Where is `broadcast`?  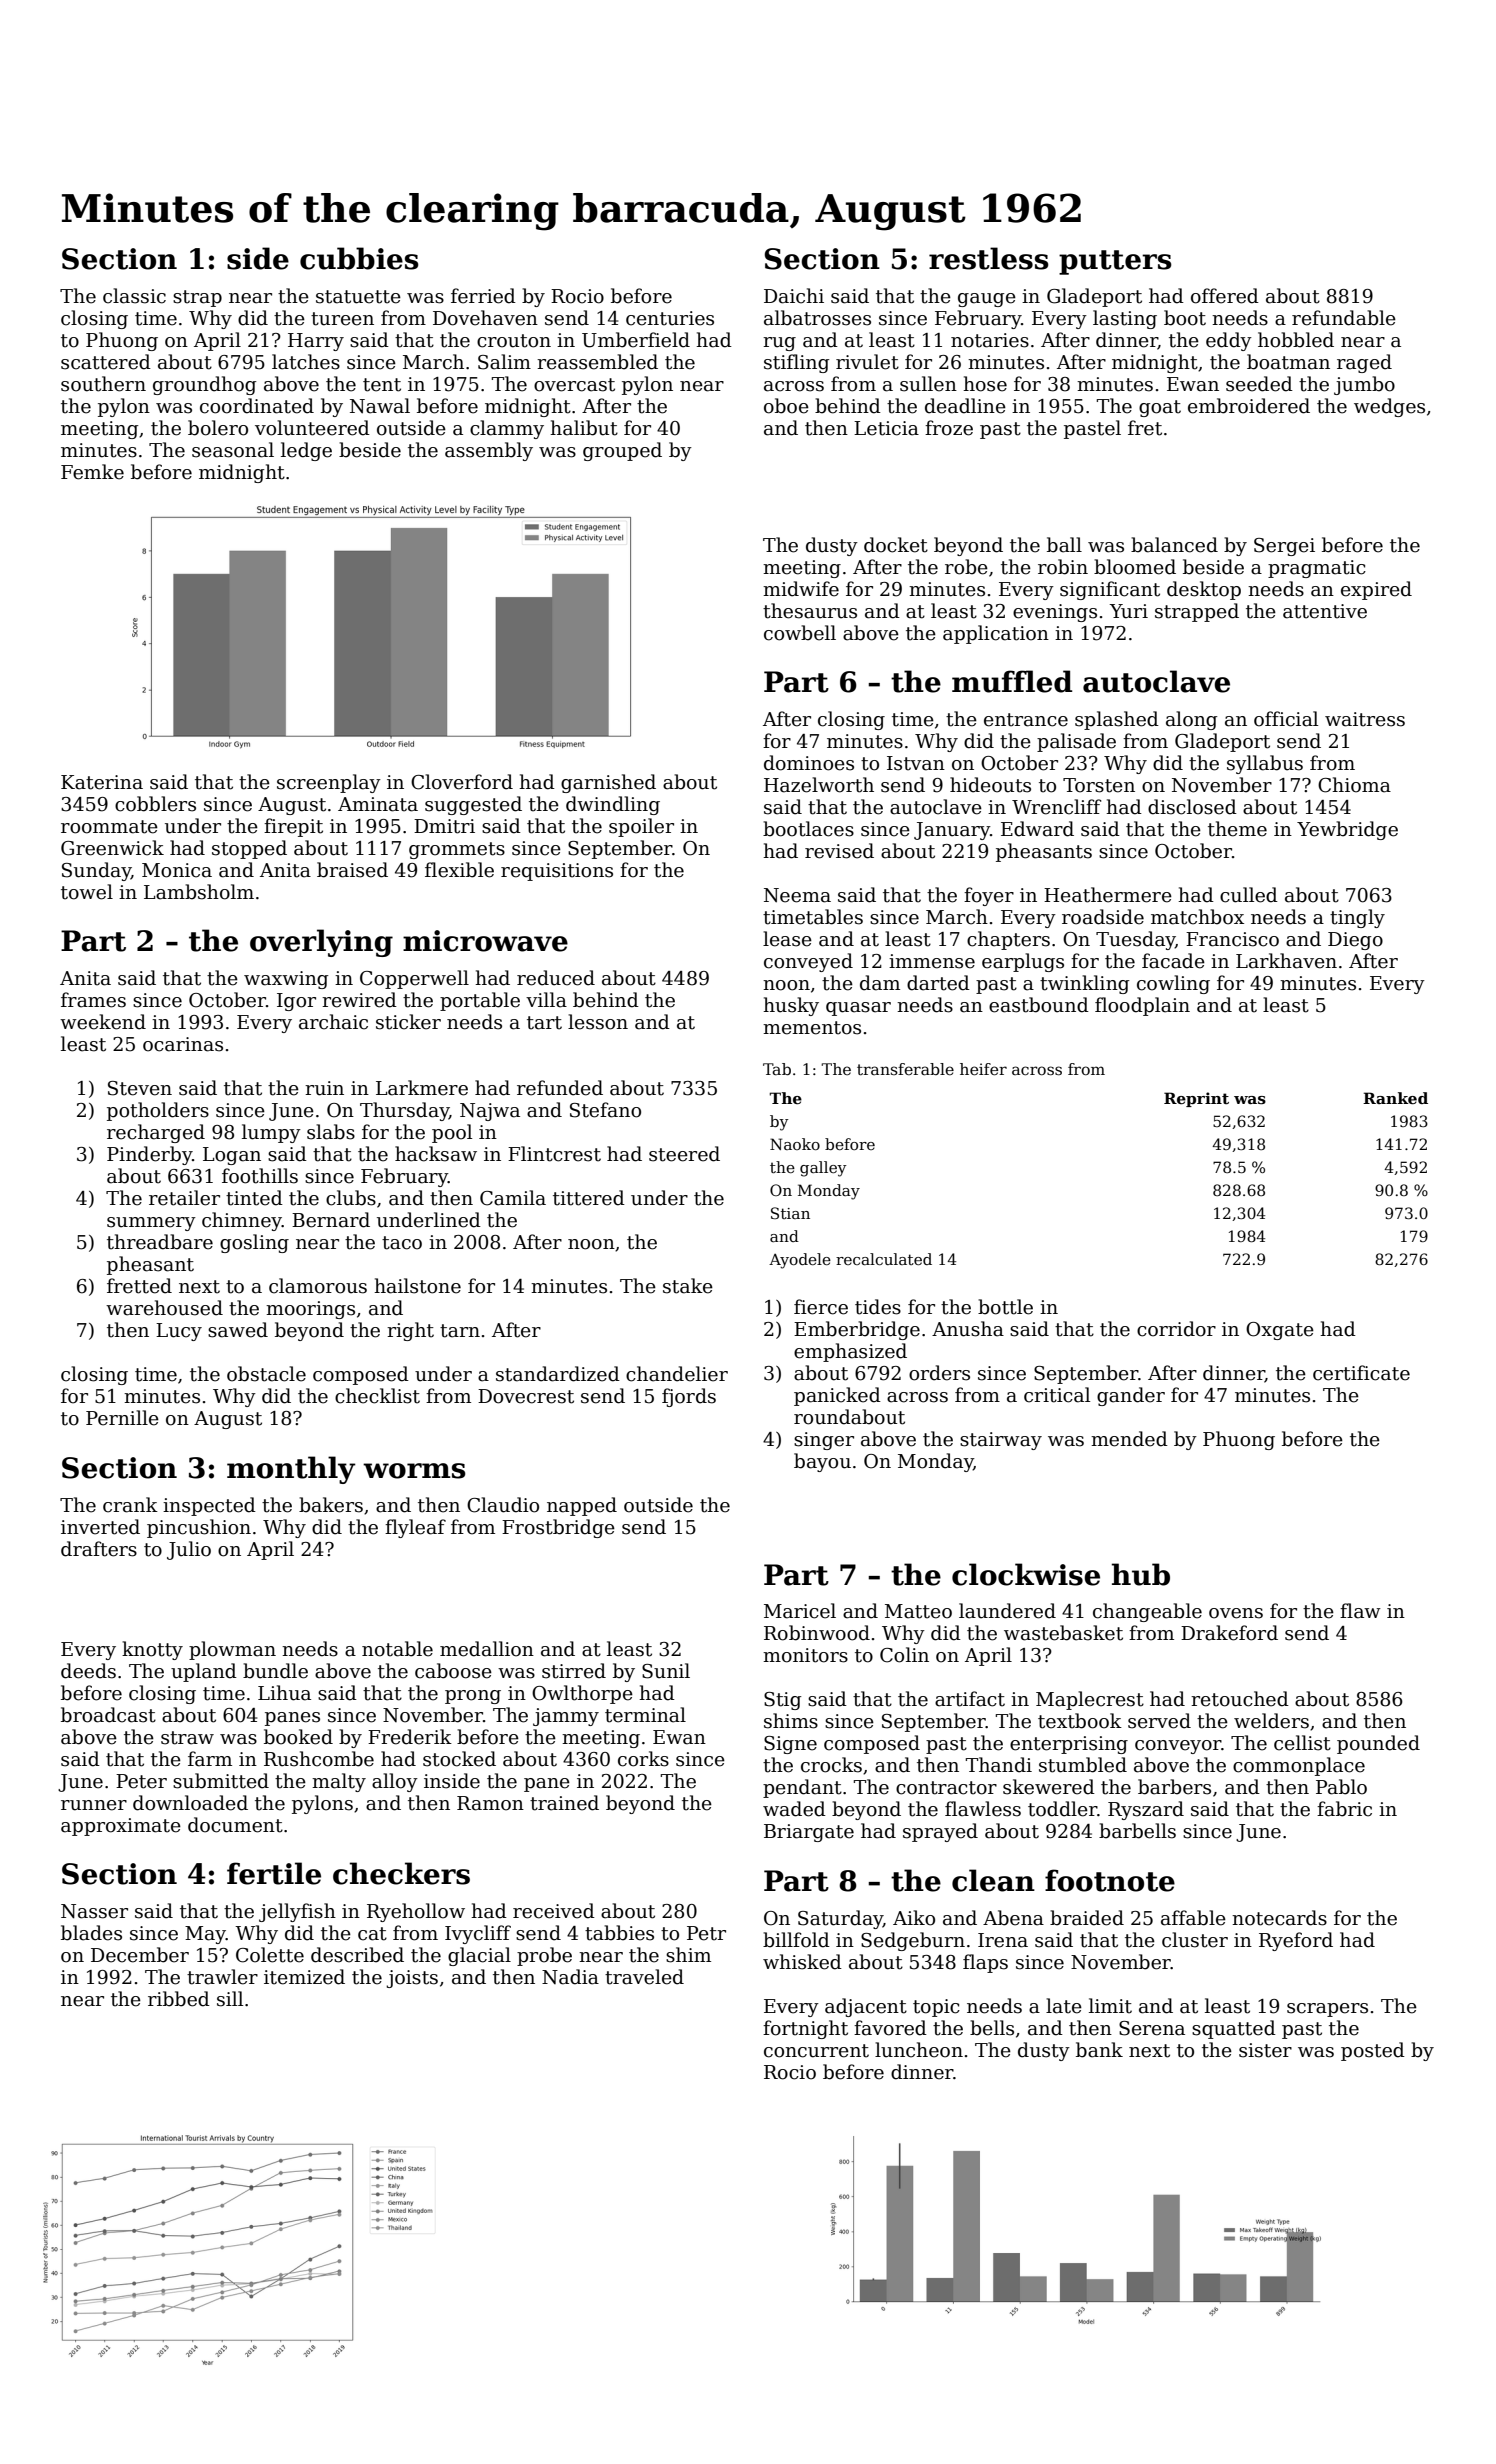 broadcast is located at coordinates (108, 1715).
